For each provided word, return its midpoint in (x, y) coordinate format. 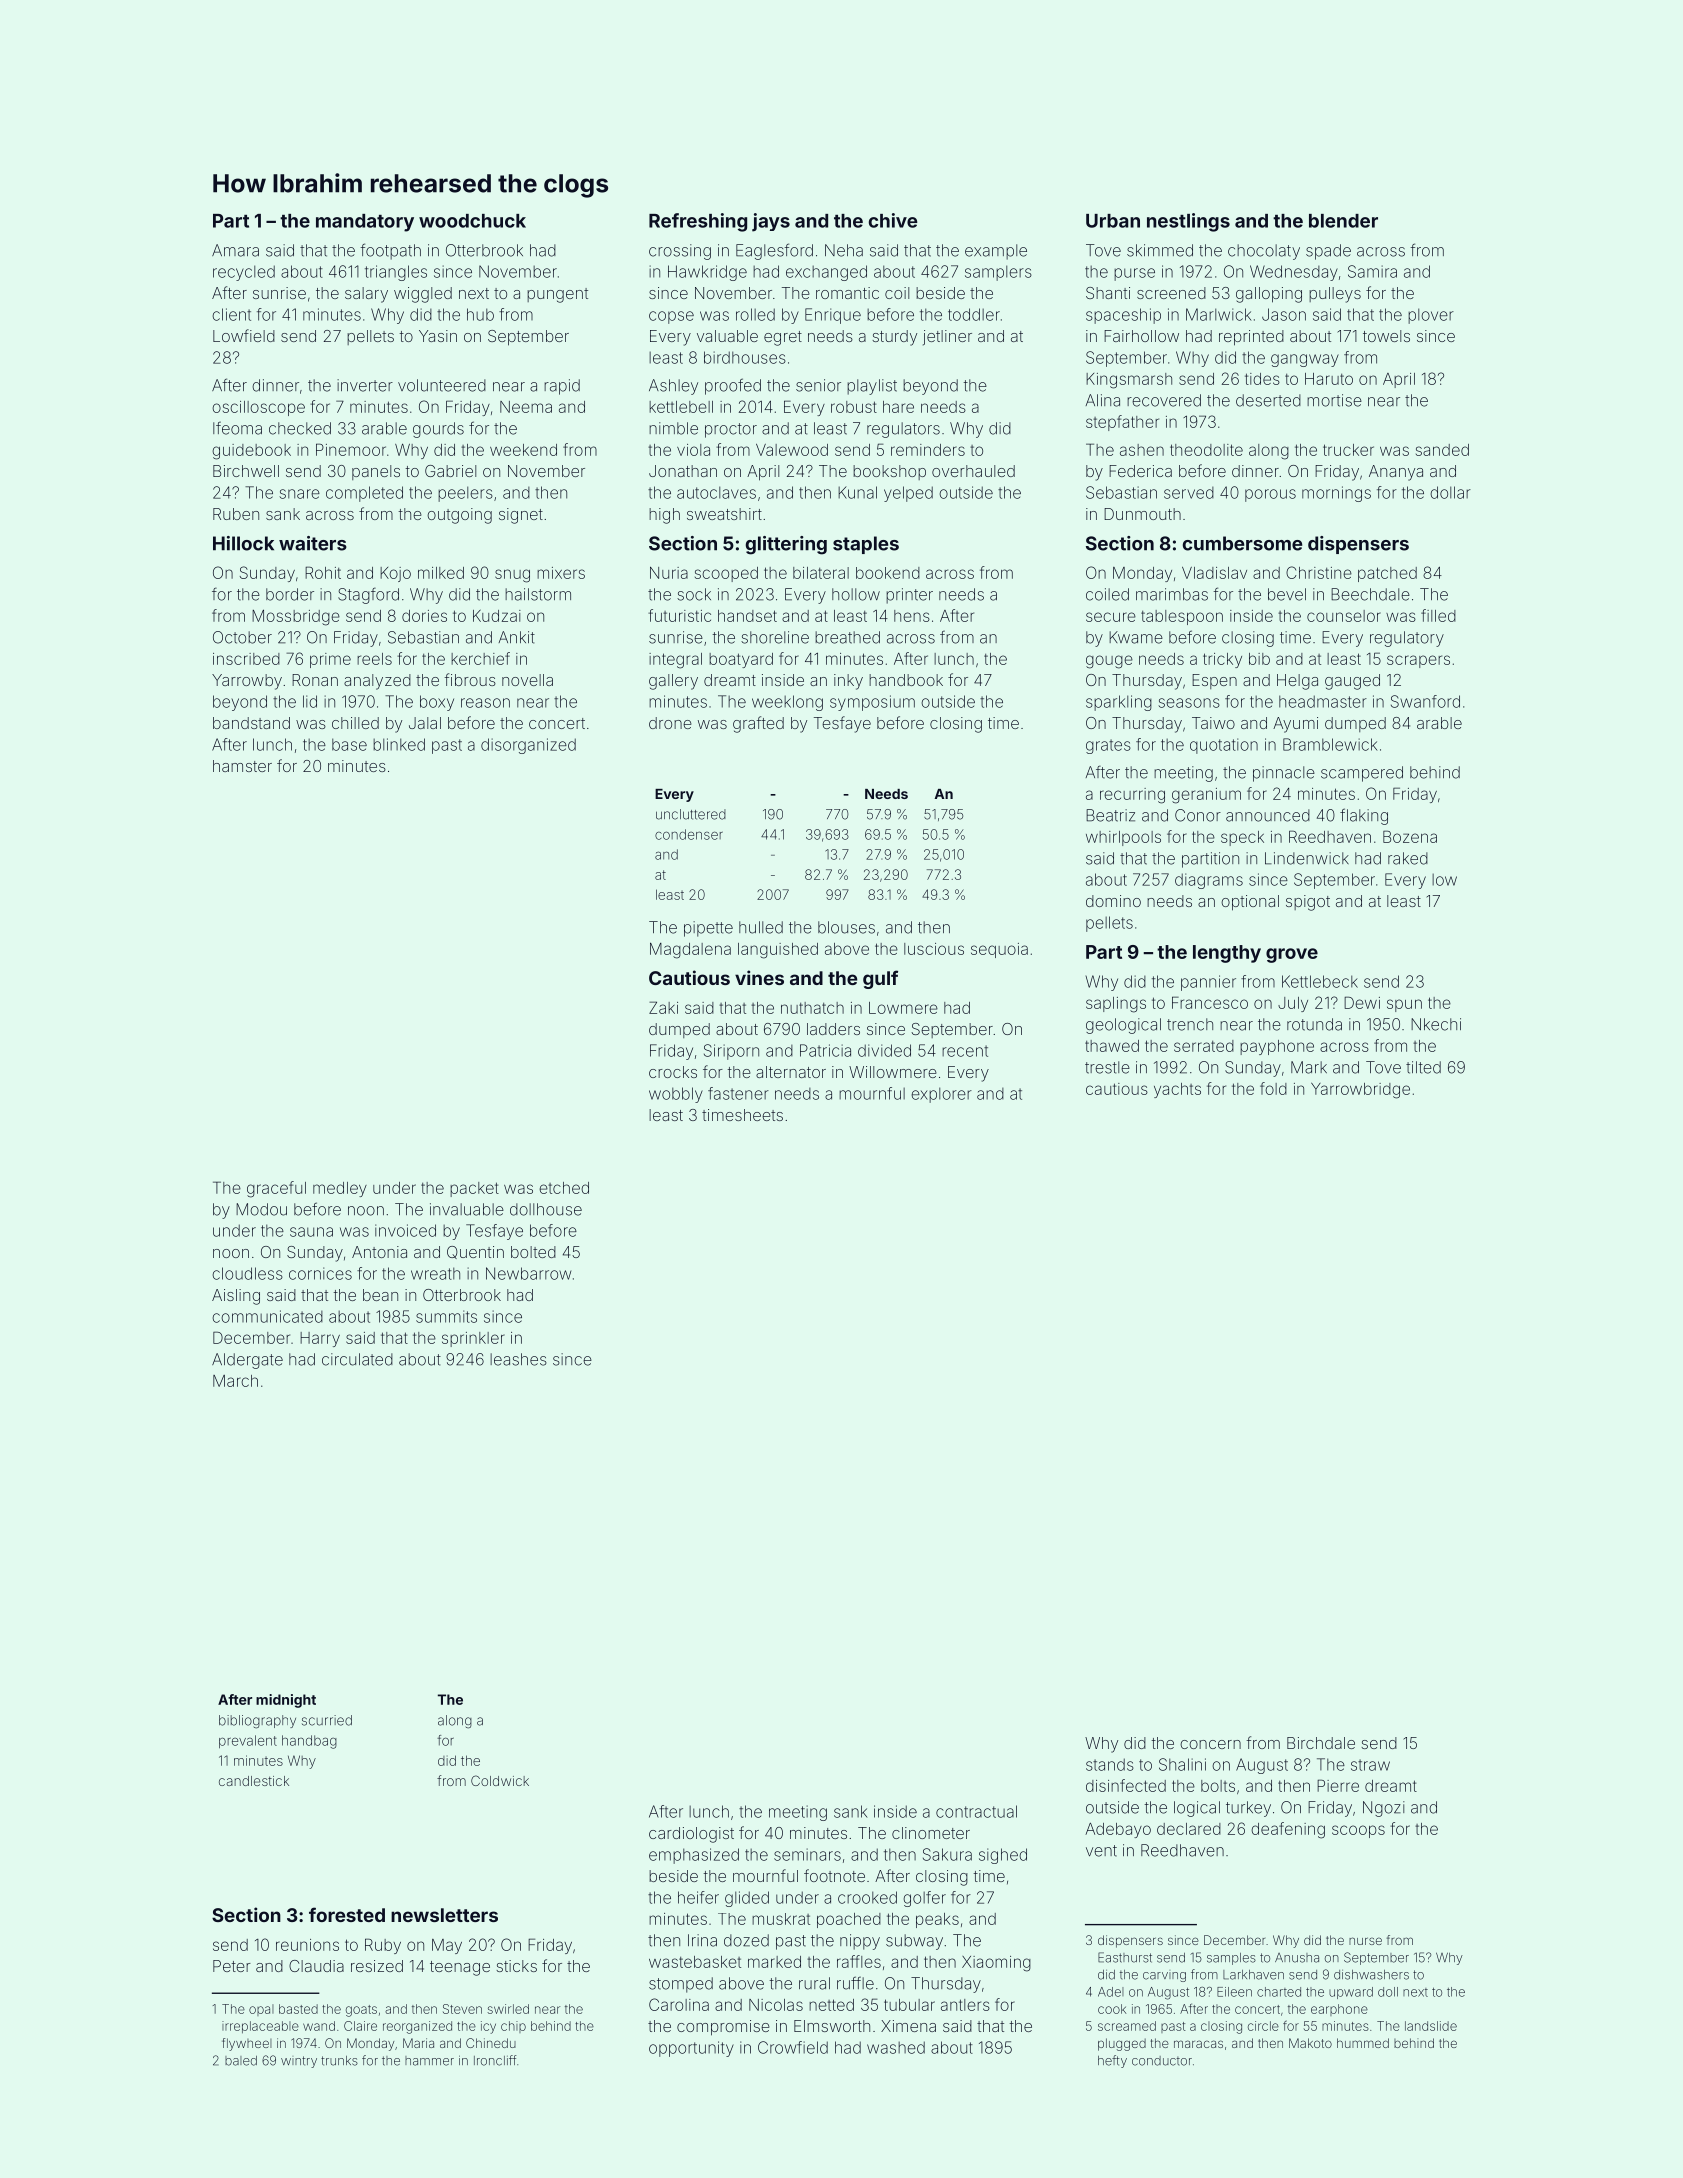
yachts (1177, 1090)
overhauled (973, 471)
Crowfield (793, 2047)
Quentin (475, 1252)
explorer (941, 1095)
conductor (1162, 2061)
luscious (934, 949)
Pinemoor (351, 449)
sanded (1442, 450)
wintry (299, 2062)
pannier (1208, 983)
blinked (399, 744)
